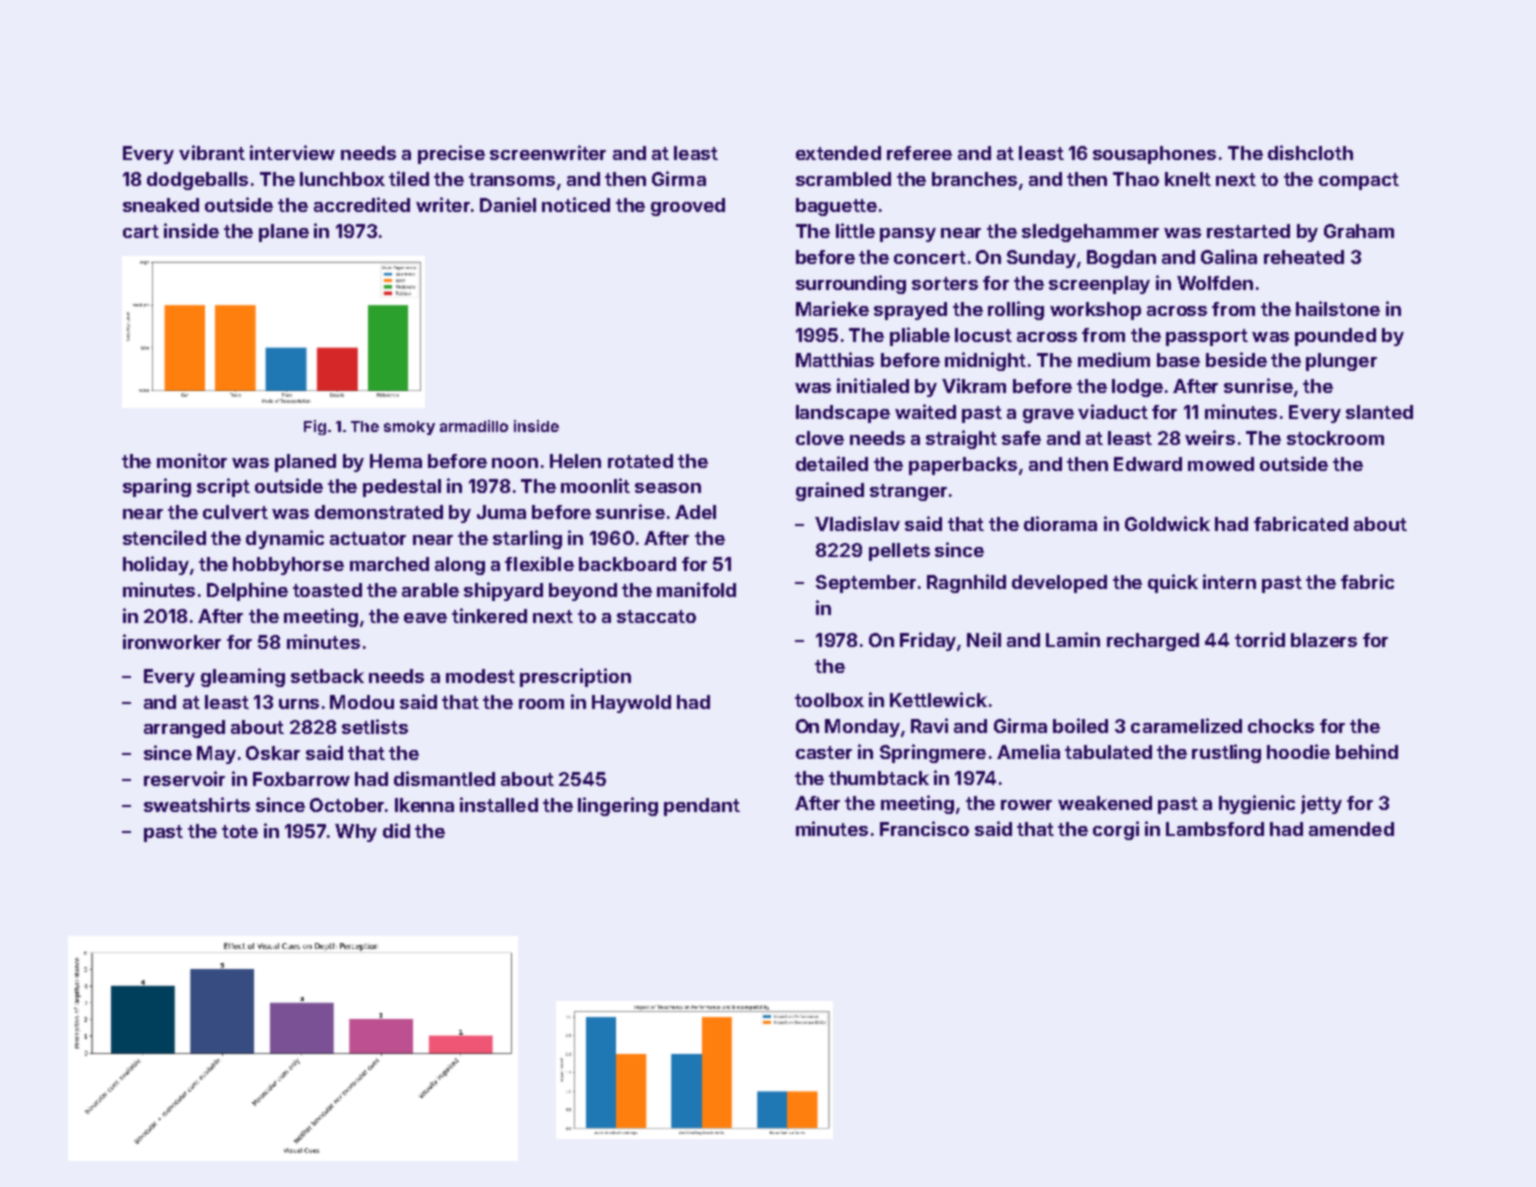 The width and height of the document is (1536, 1187). Describe the element at coordinates (857, 523) in the document. I see `Vladislav` at that location.
